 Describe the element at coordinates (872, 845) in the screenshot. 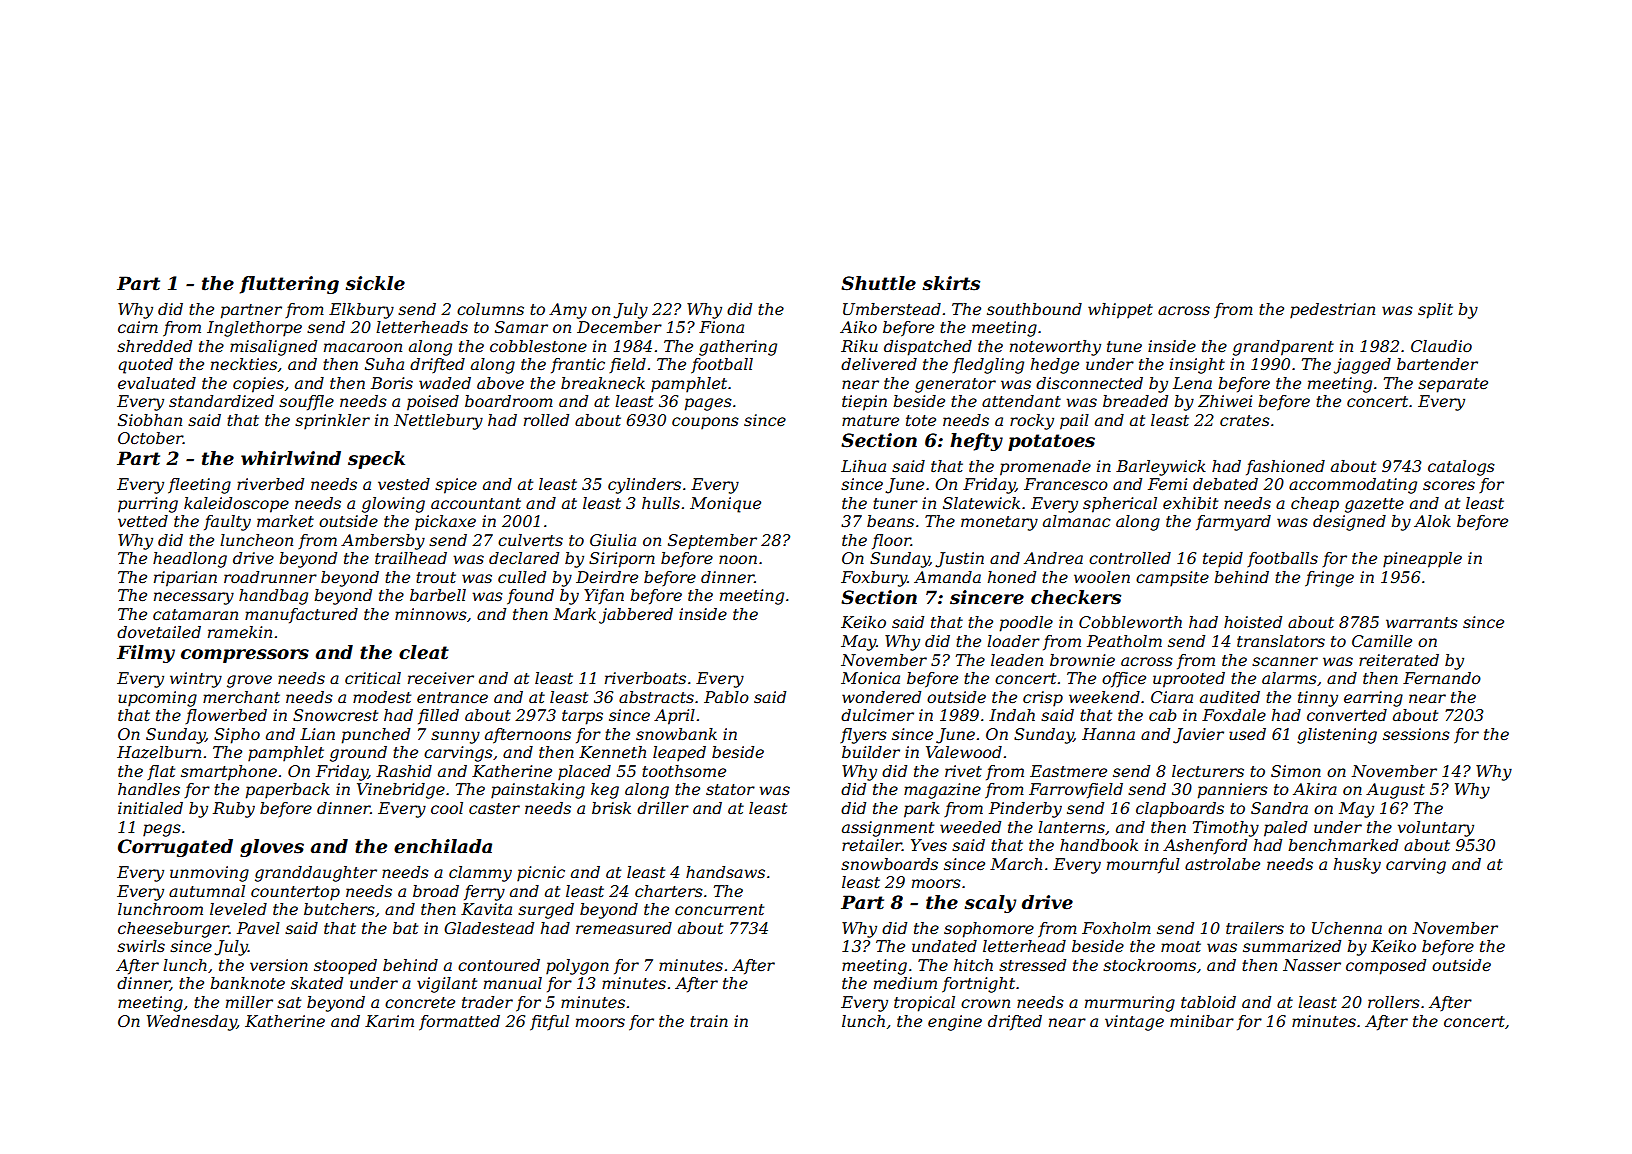

I see `retailer` at that location.
